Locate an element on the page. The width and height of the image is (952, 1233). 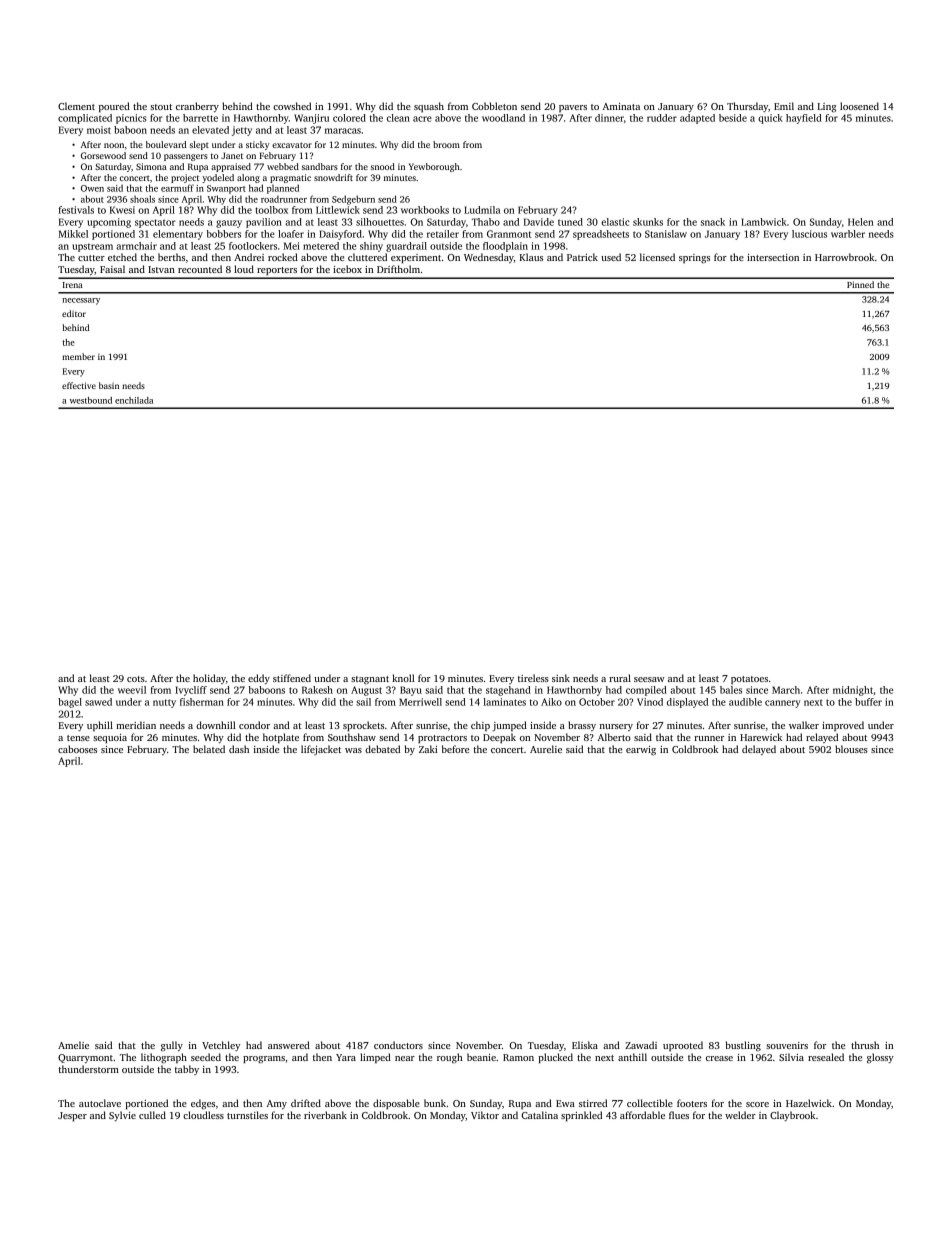
enchilada is located at coordinates (134, 400).
